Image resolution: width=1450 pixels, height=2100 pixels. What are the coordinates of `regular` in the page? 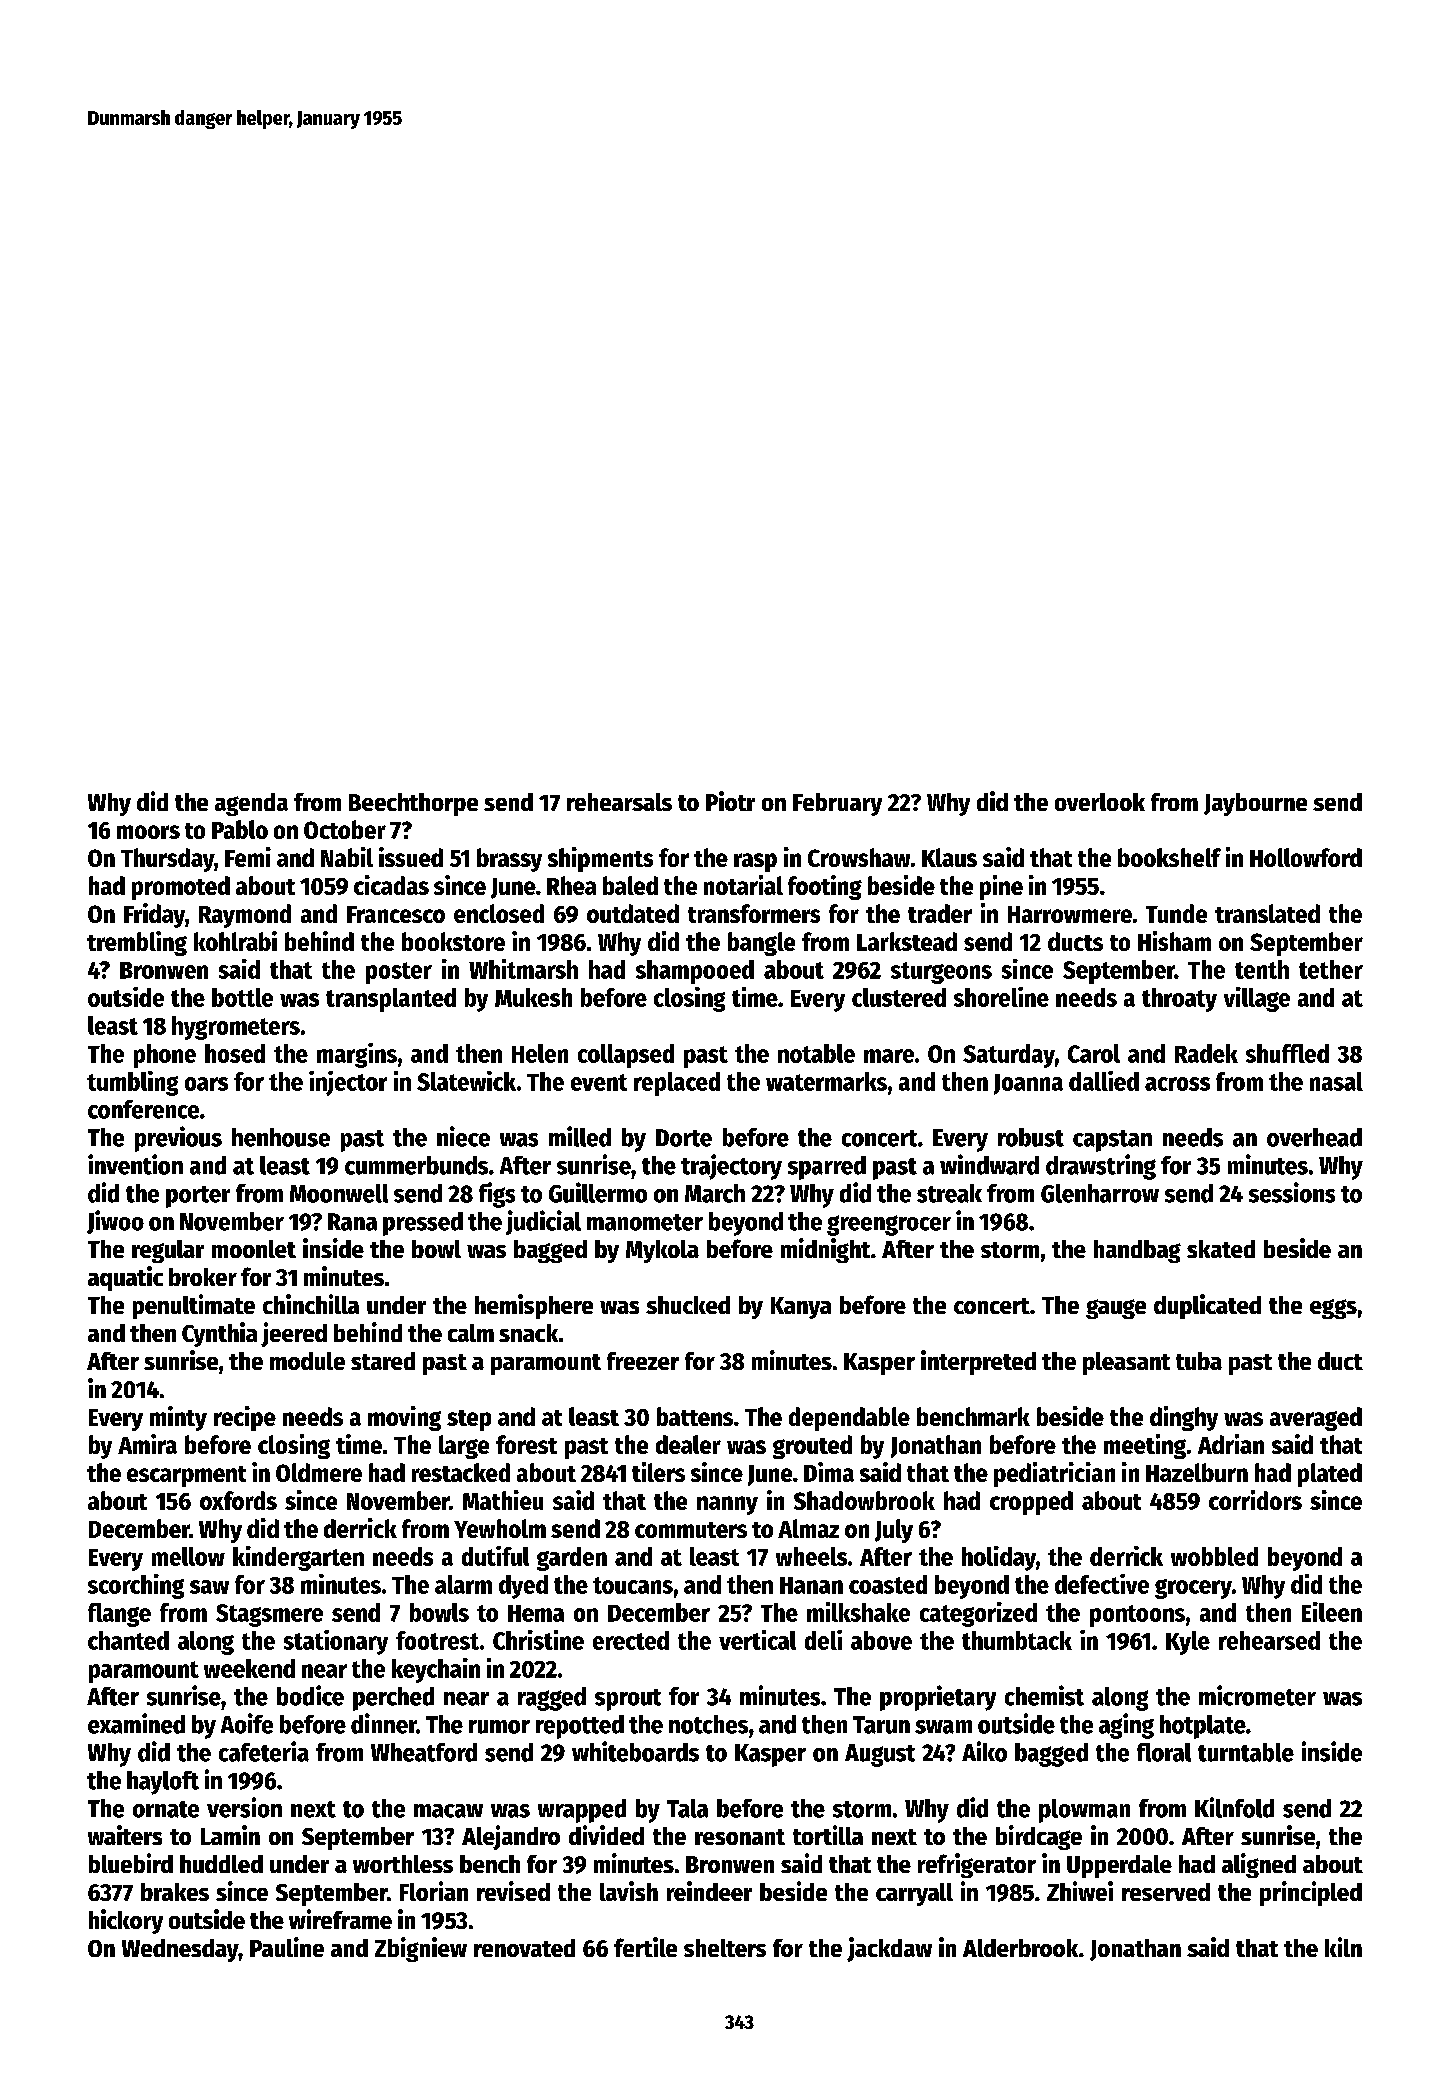 It's located at (168, 1251).
